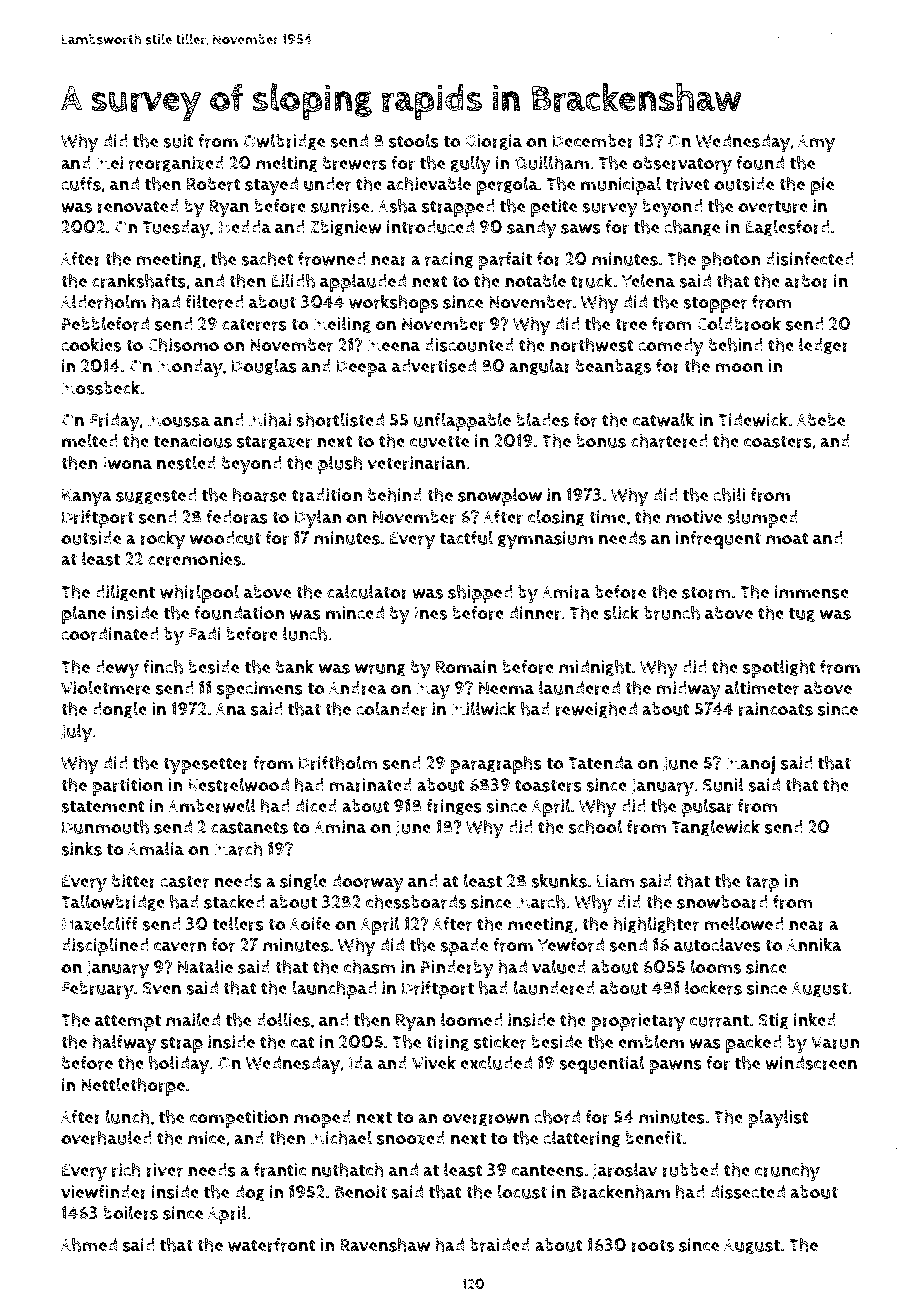 The height and width of the image is (1308, 924). What do you see at coordinates (90, 440) in the image?
I see `melted` at bounding box center [90, 440].
